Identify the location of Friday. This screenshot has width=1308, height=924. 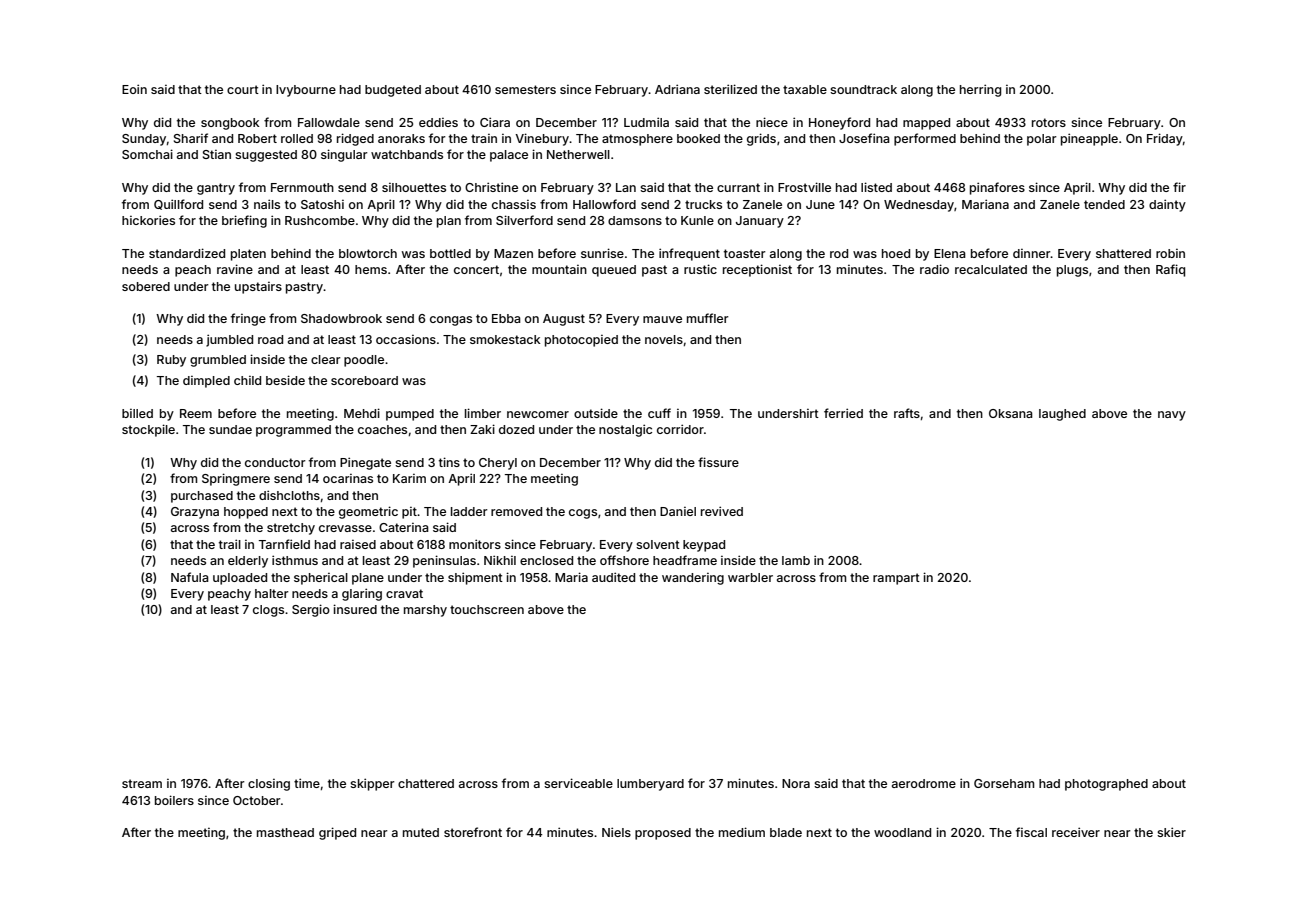
(1165, 139).
